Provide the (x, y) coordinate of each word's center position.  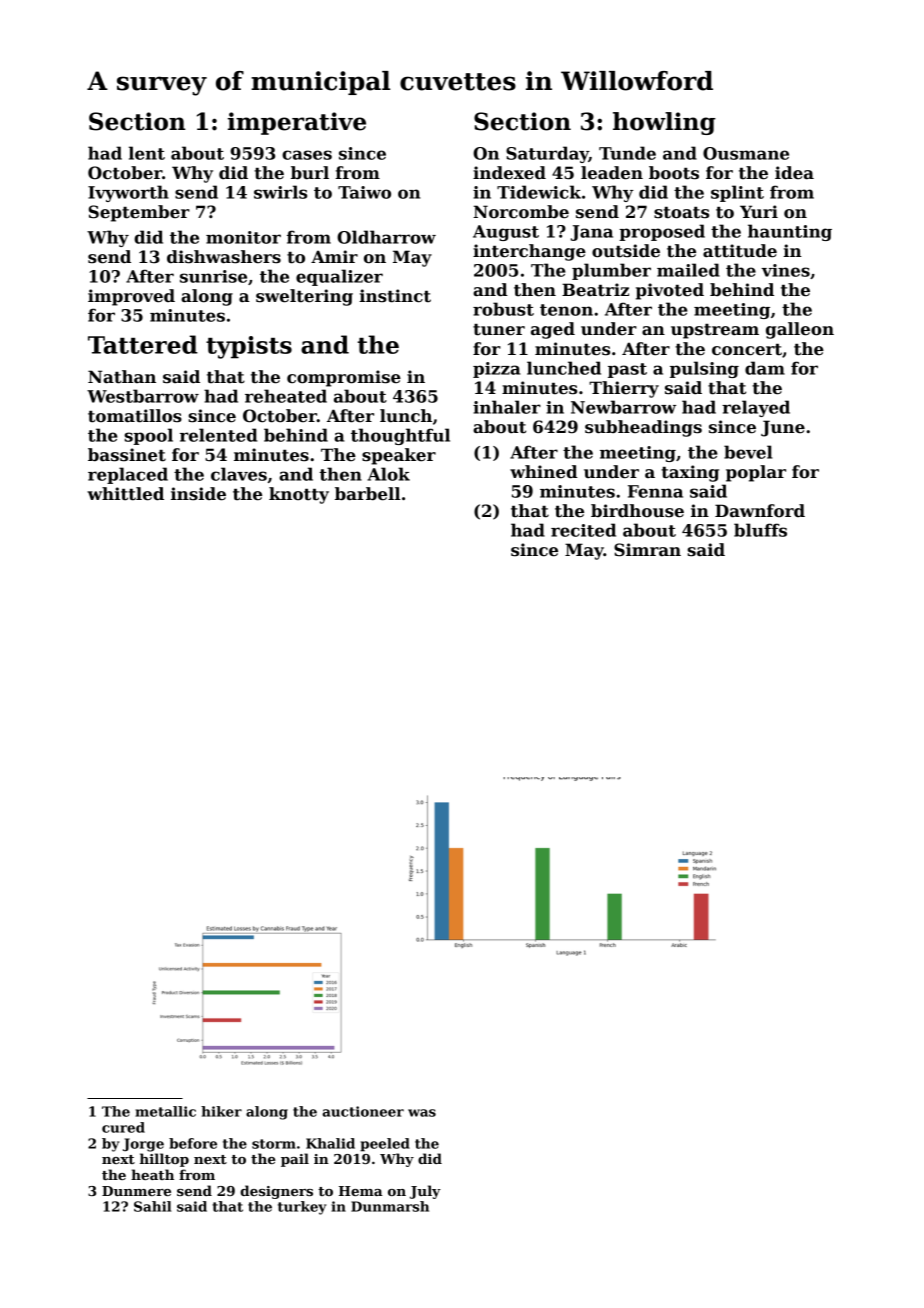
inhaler (507, 407)
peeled (385, 1145)
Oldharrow (386, 237)
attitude (740, 251)
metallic (165, 1111)
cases (307, 155)
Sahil (152, 1206)
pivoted (670, 291)
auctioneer (363, 1111)
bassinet (127, 455)
